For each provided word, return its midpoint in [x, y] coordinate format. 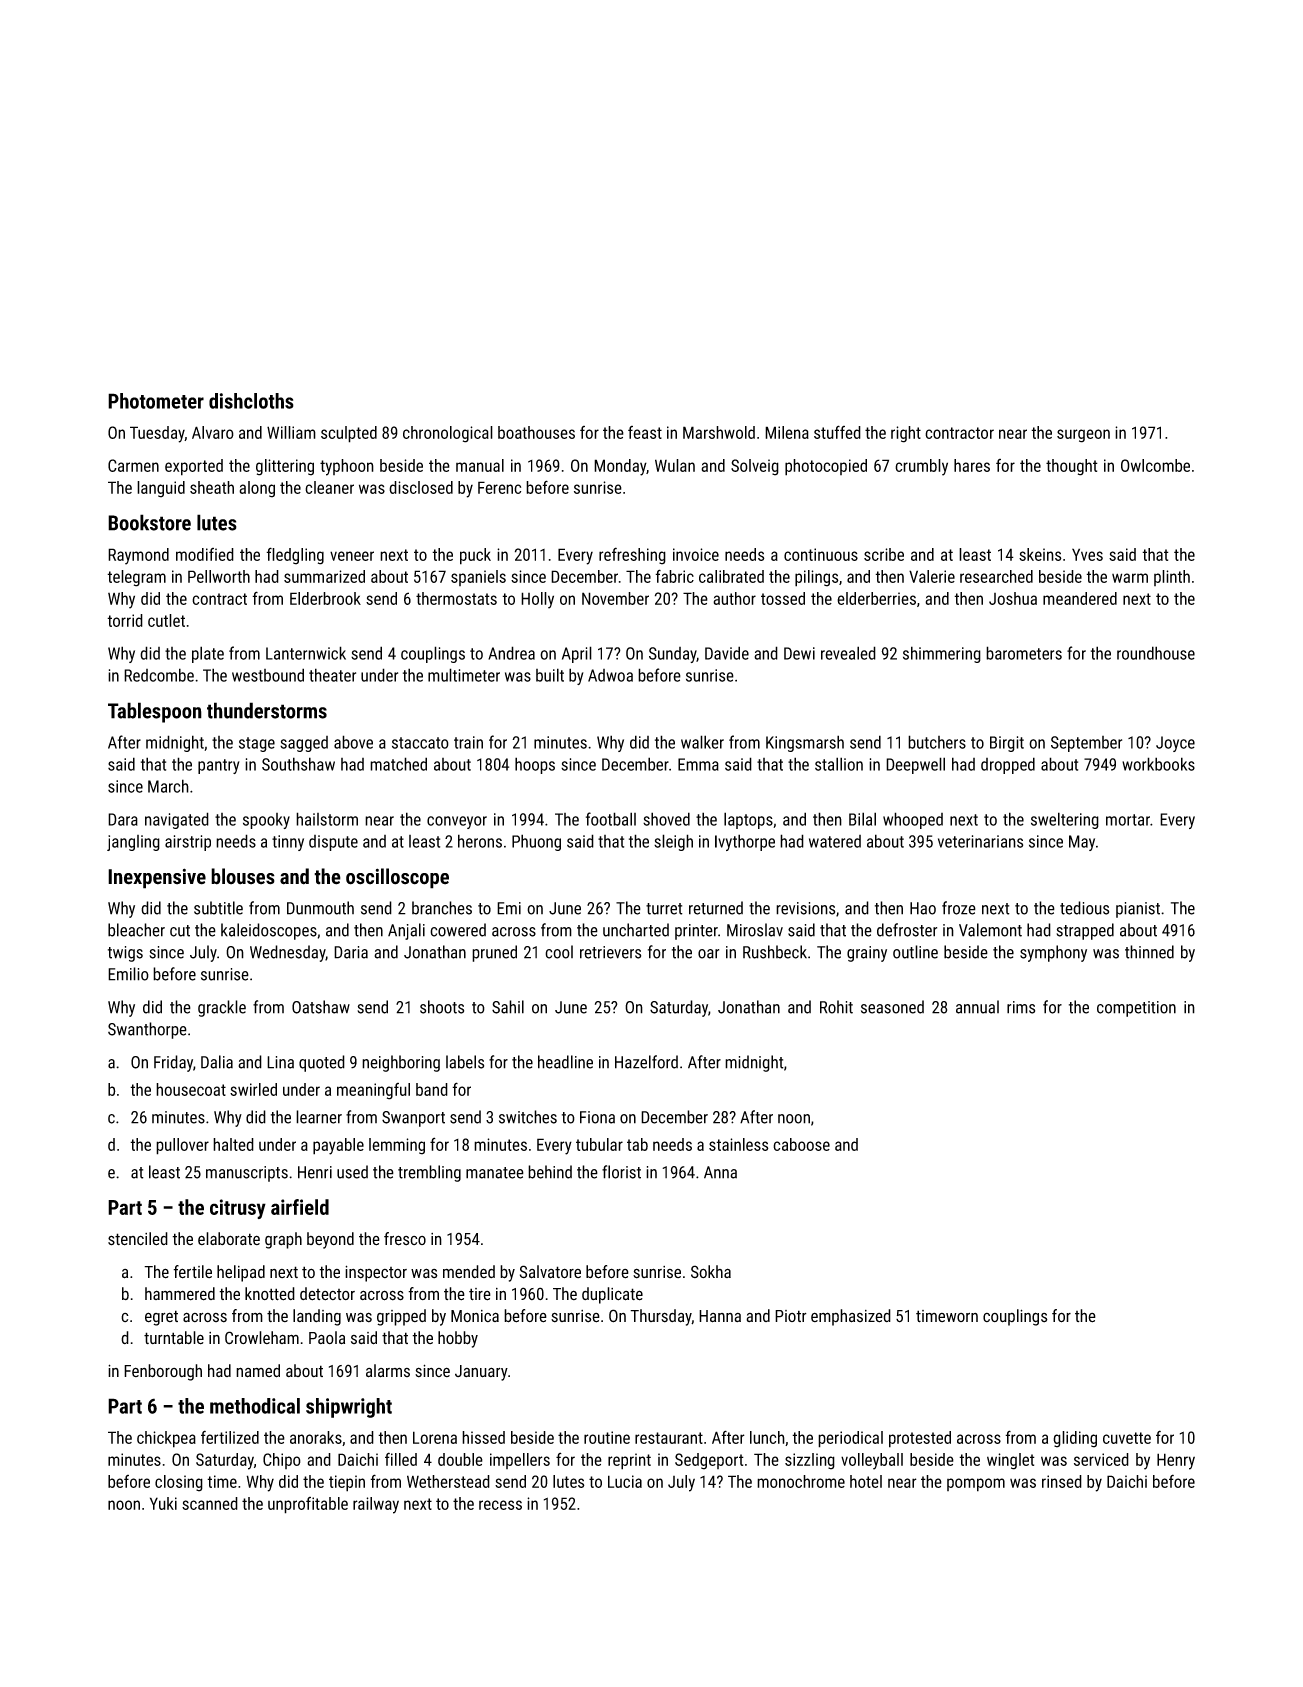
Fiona [597, 1117]
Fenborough [163, 1372]
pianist [1138, 910]
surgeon [1083, 436]
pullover [182, 1146]
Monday [620, 467]
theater [332, 675]
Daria [351, 952]
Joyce [1175, 744]
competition [1136, 1009]
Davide [727, 653]
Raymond [138, 556]
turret [664, 909]
